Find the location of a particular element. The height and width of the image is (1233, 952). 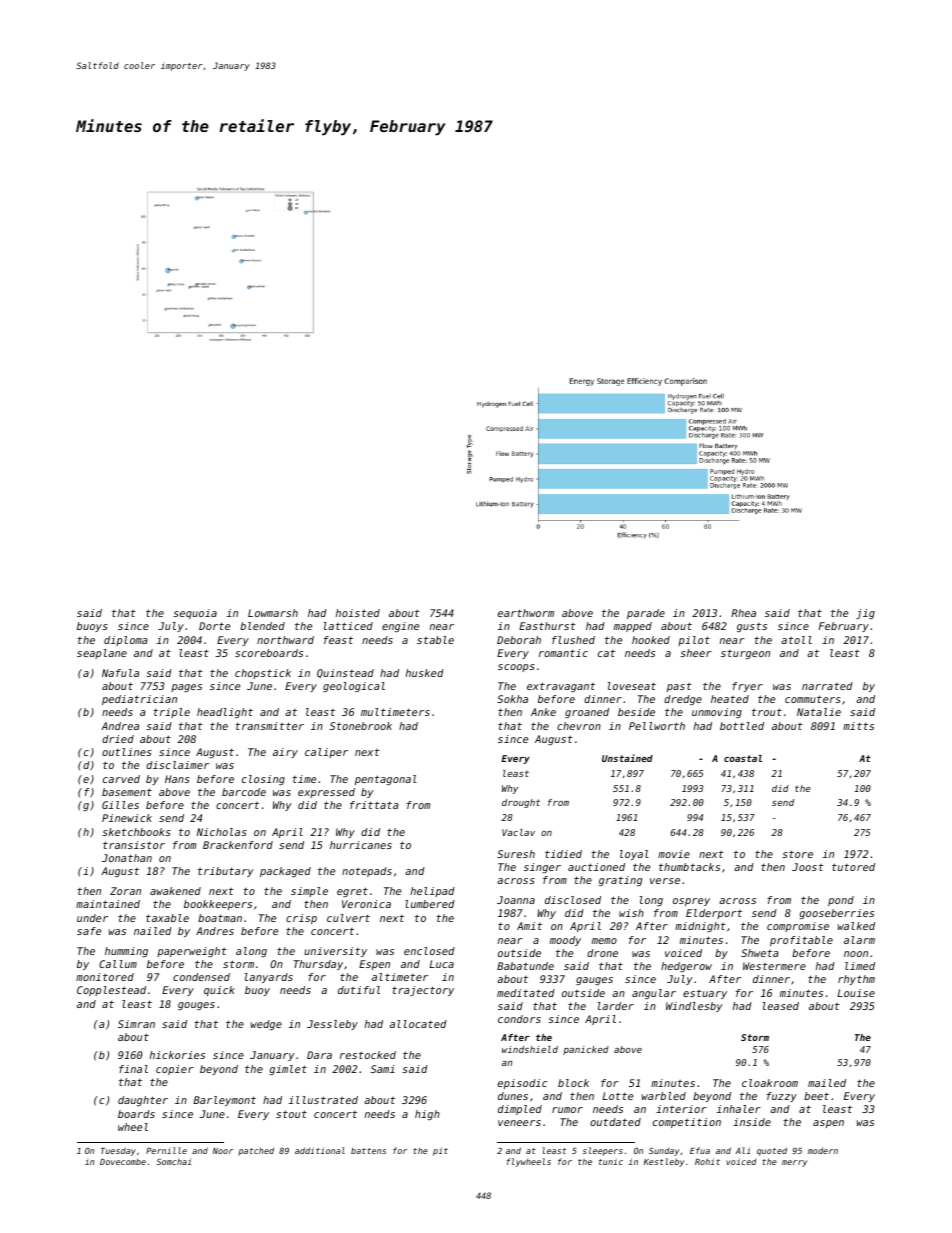

pentagonal is located at coordinates (386, 780).
